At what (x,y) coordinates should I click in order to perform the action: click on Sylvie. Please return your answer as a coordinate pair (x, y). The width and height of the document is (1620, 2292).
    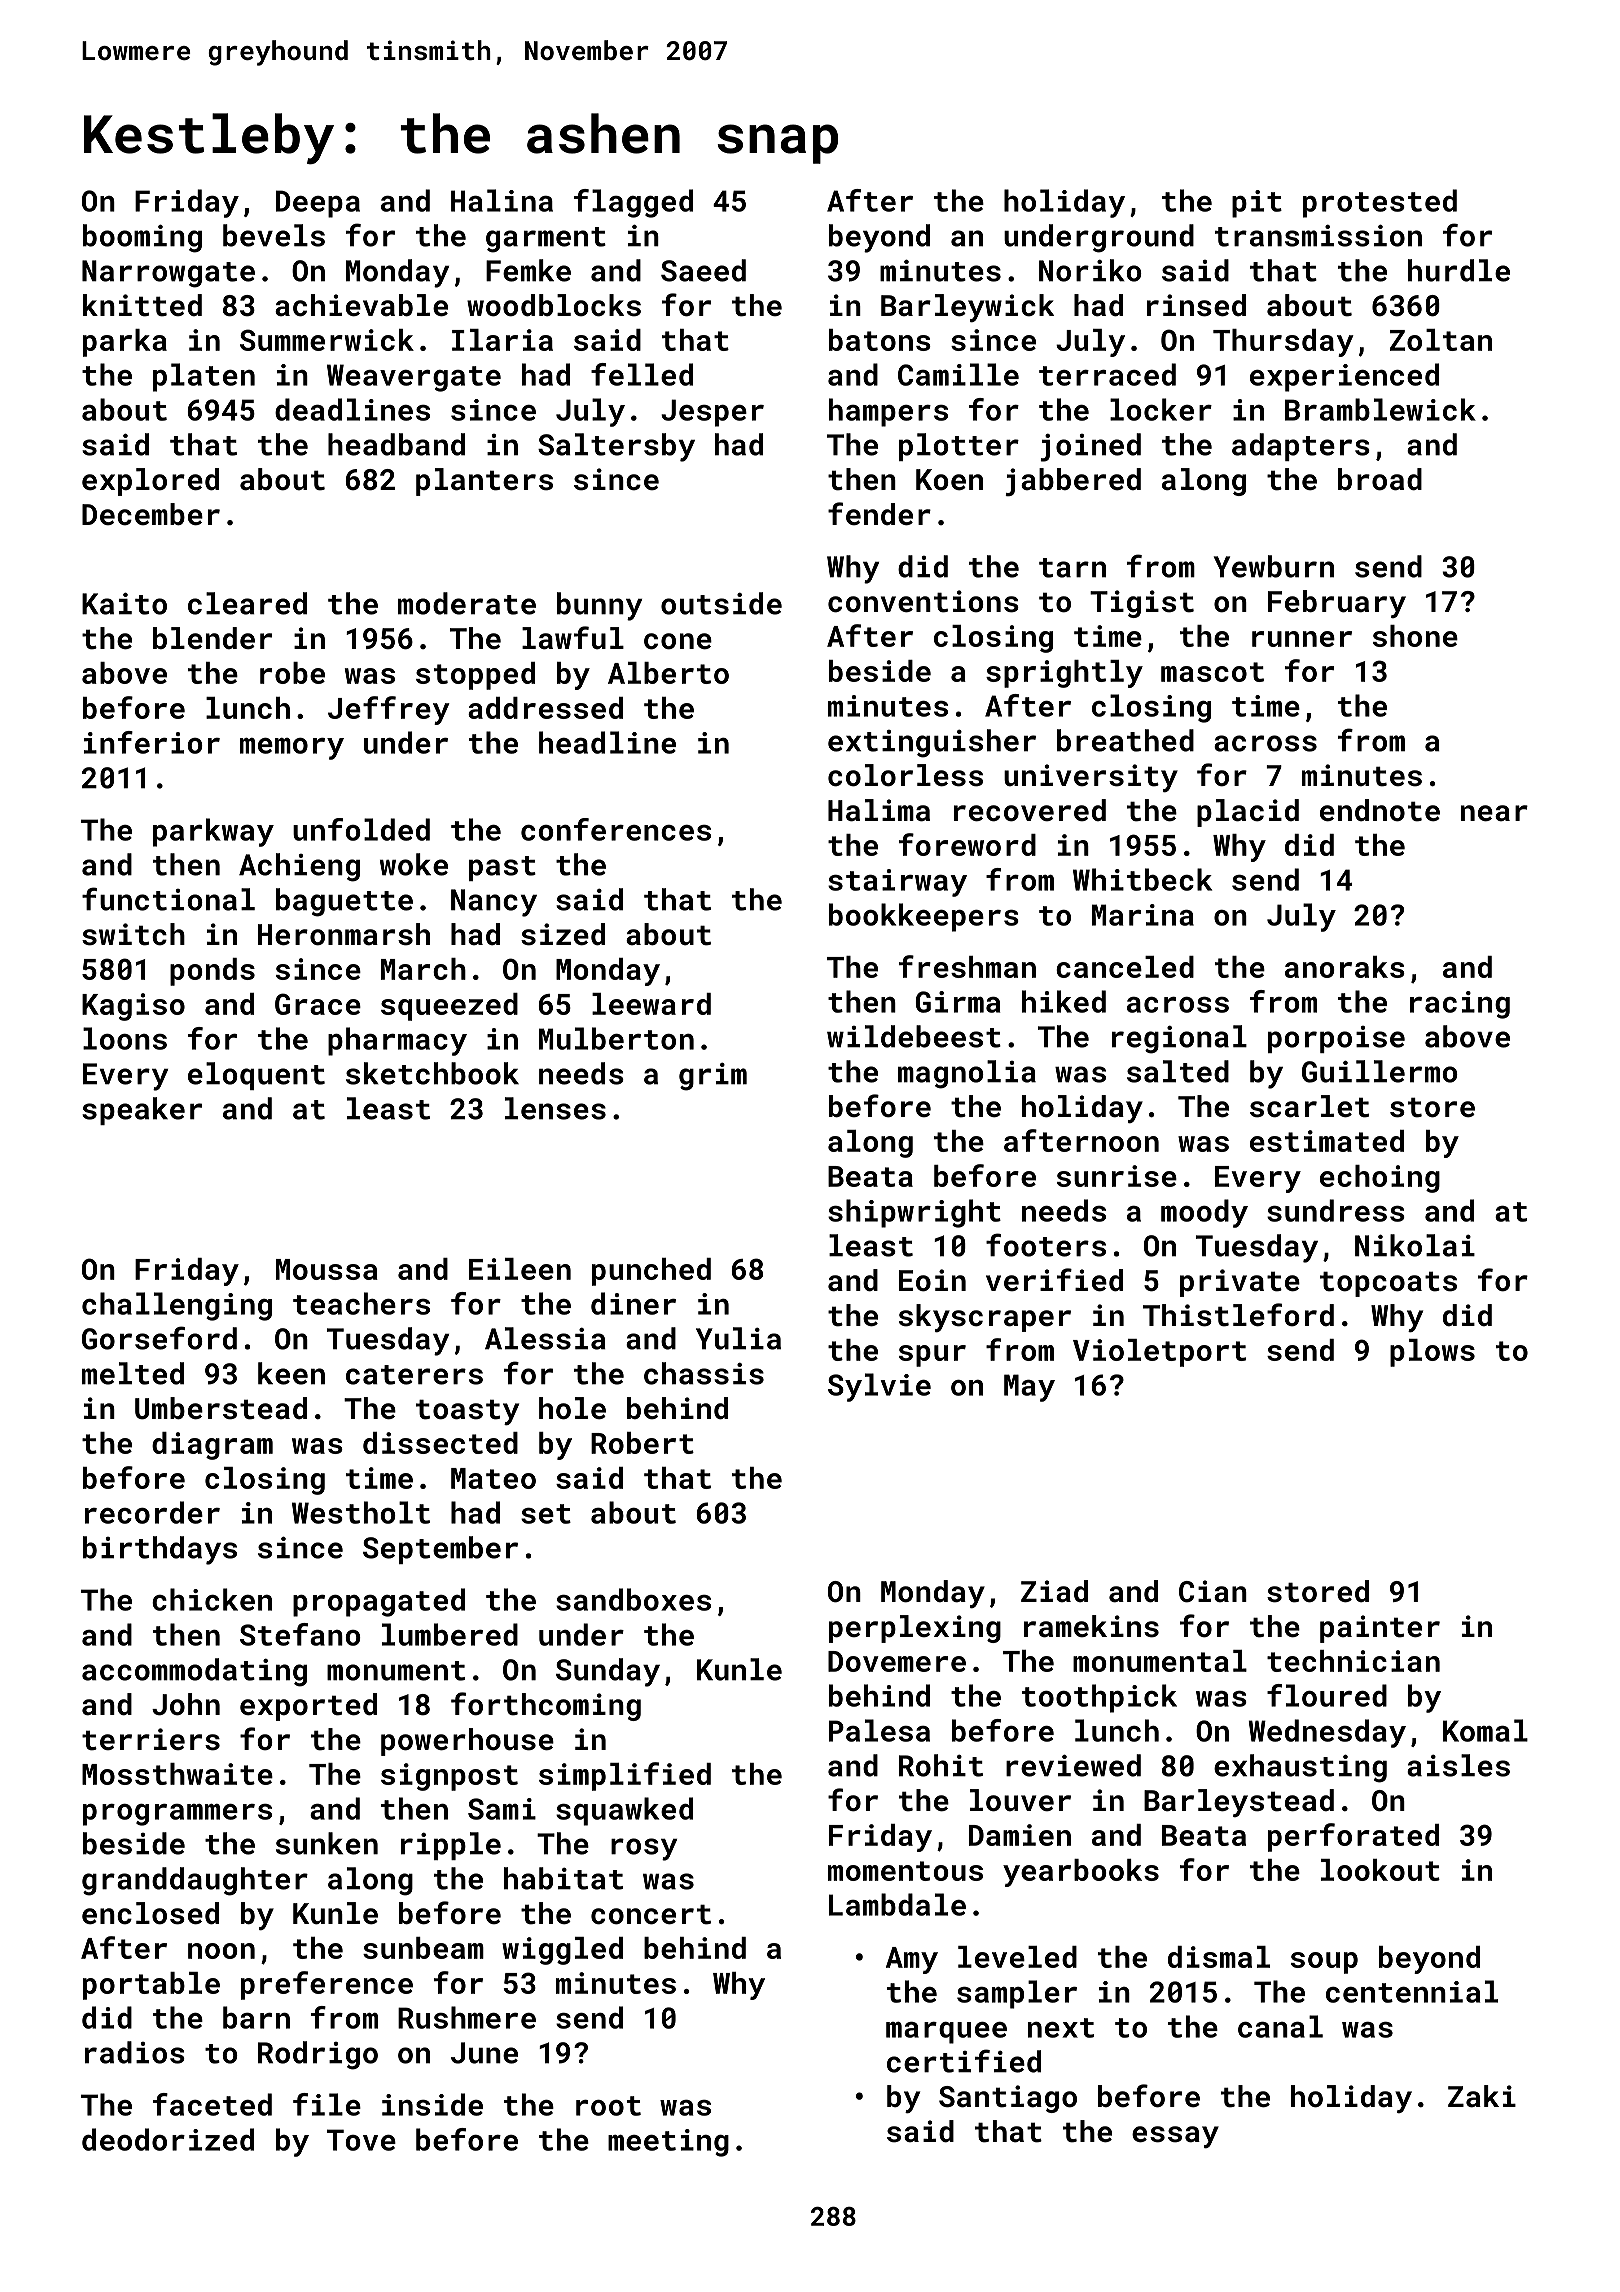
    Looking at the image, I should click on (879, 1387).
